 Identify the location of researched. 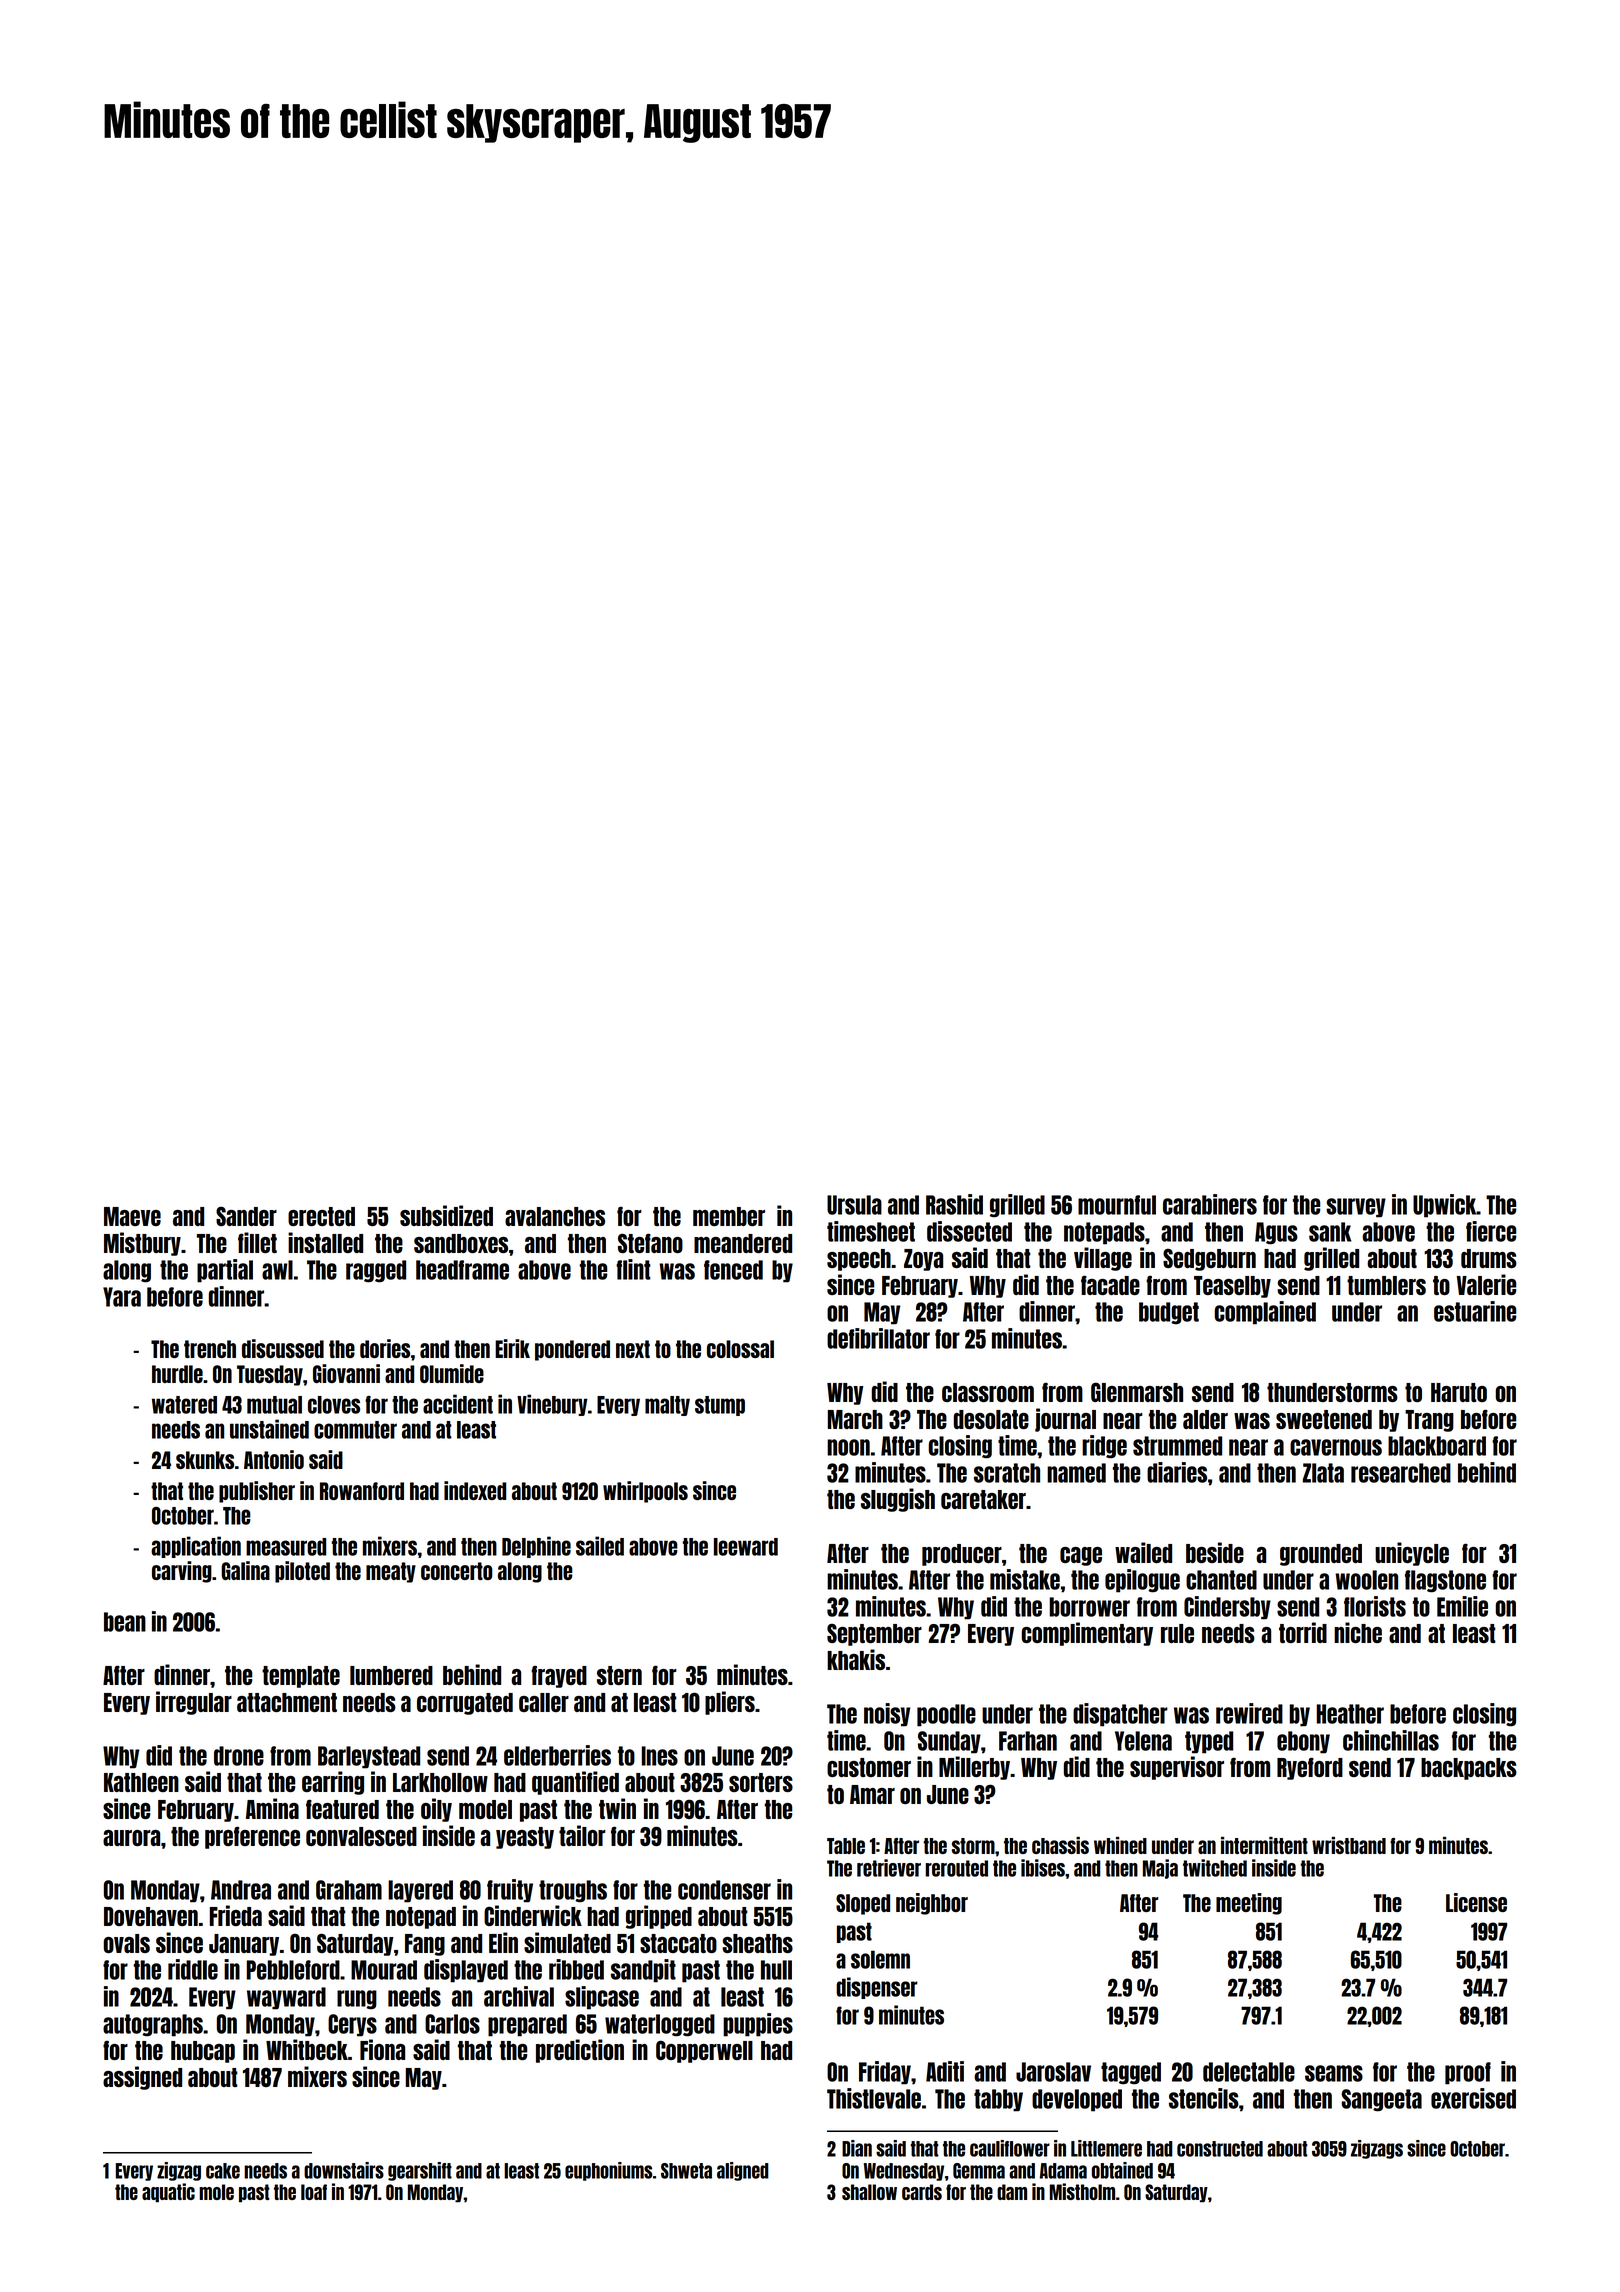
(1401, 1473).
